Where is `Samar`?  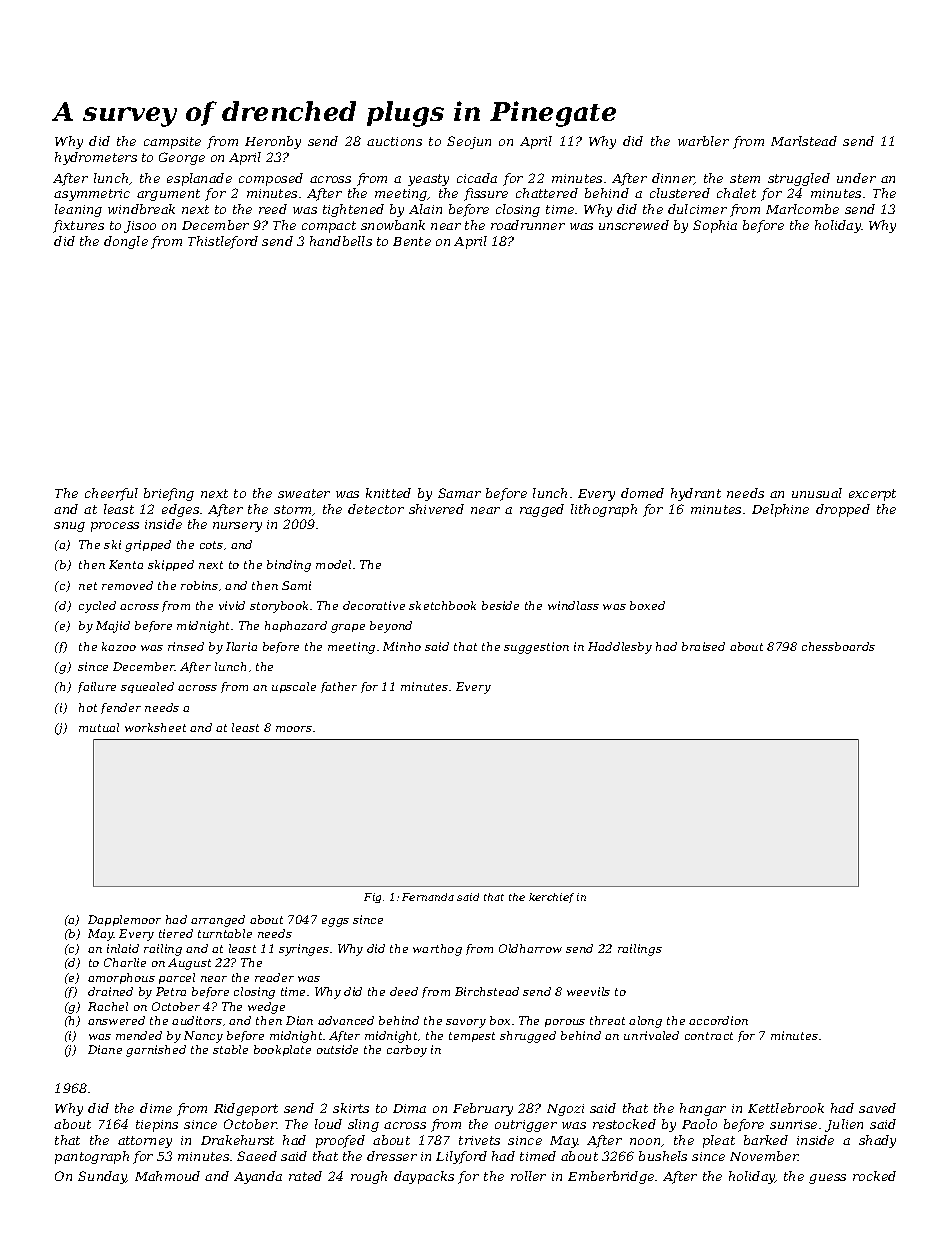
Samar is located at coordinates (459, 493).
